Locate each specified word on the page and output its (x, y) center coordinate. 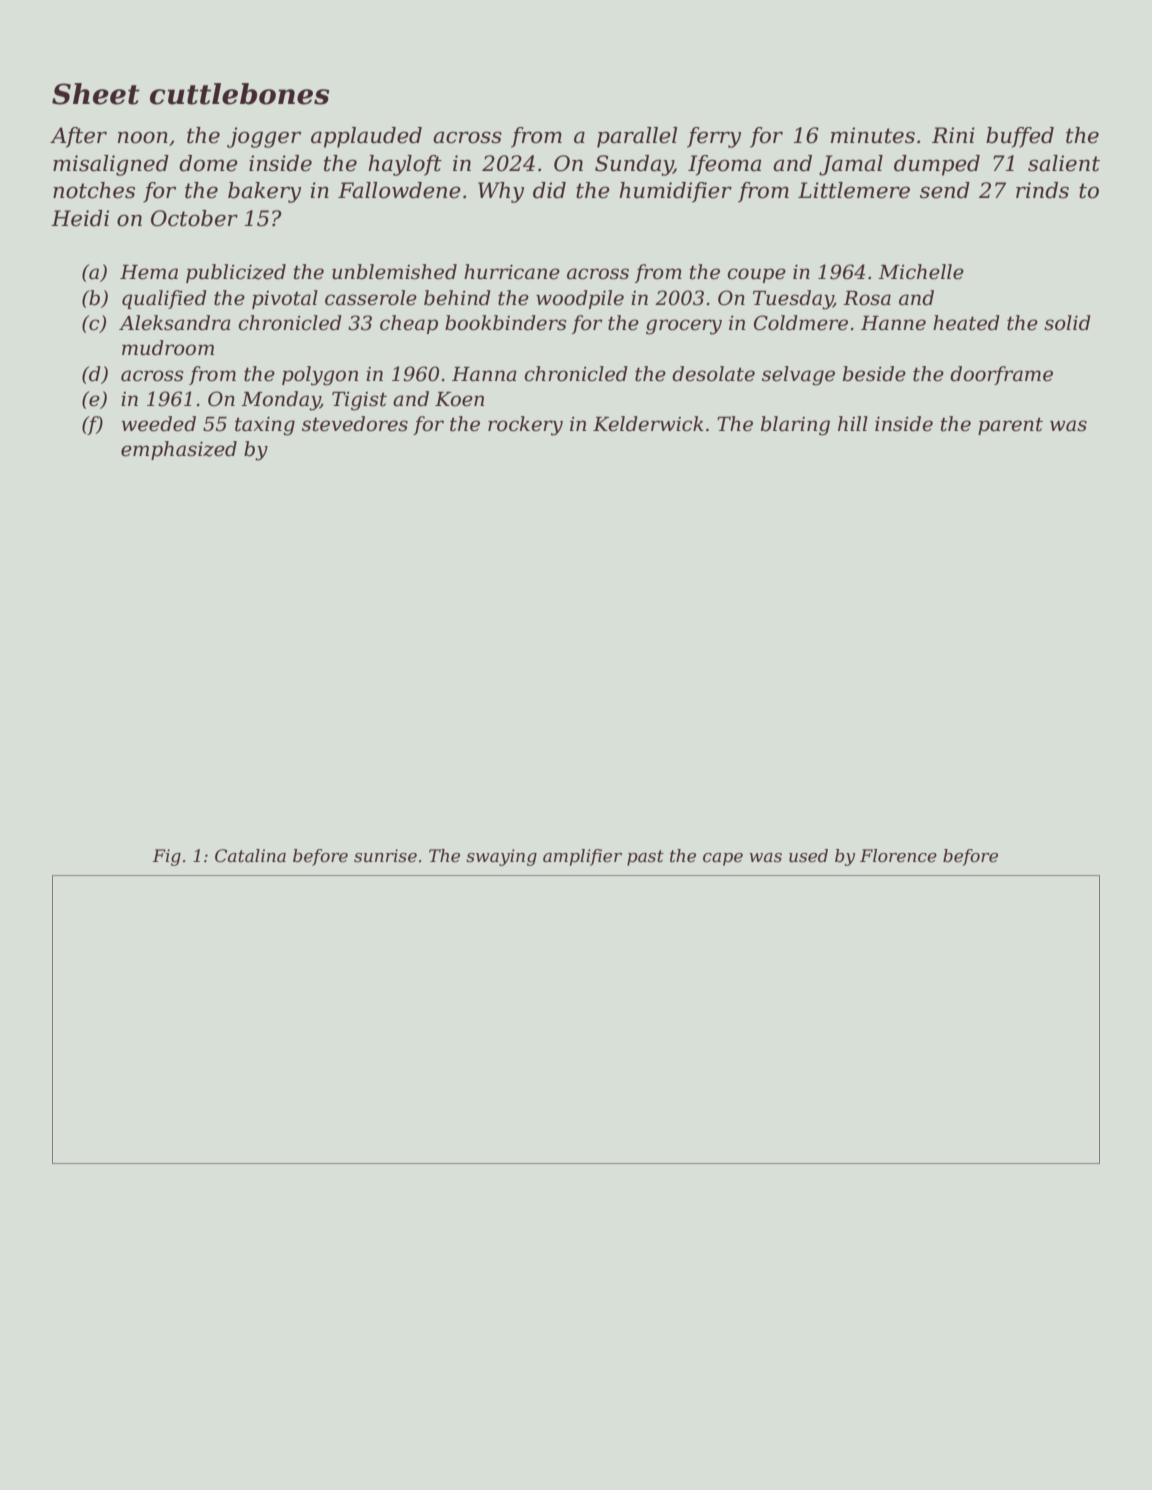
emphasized (179, 450)
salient (1064, 163)
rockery (525, 426)
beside (874, 374)
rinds (1042, 190)
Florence (898, 856)
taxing (265, 426)
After (78, 137)
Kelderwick (648, 424)
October (194, 218)
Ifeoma (724, 165)
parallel (637, 137)
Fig (167, 857)
